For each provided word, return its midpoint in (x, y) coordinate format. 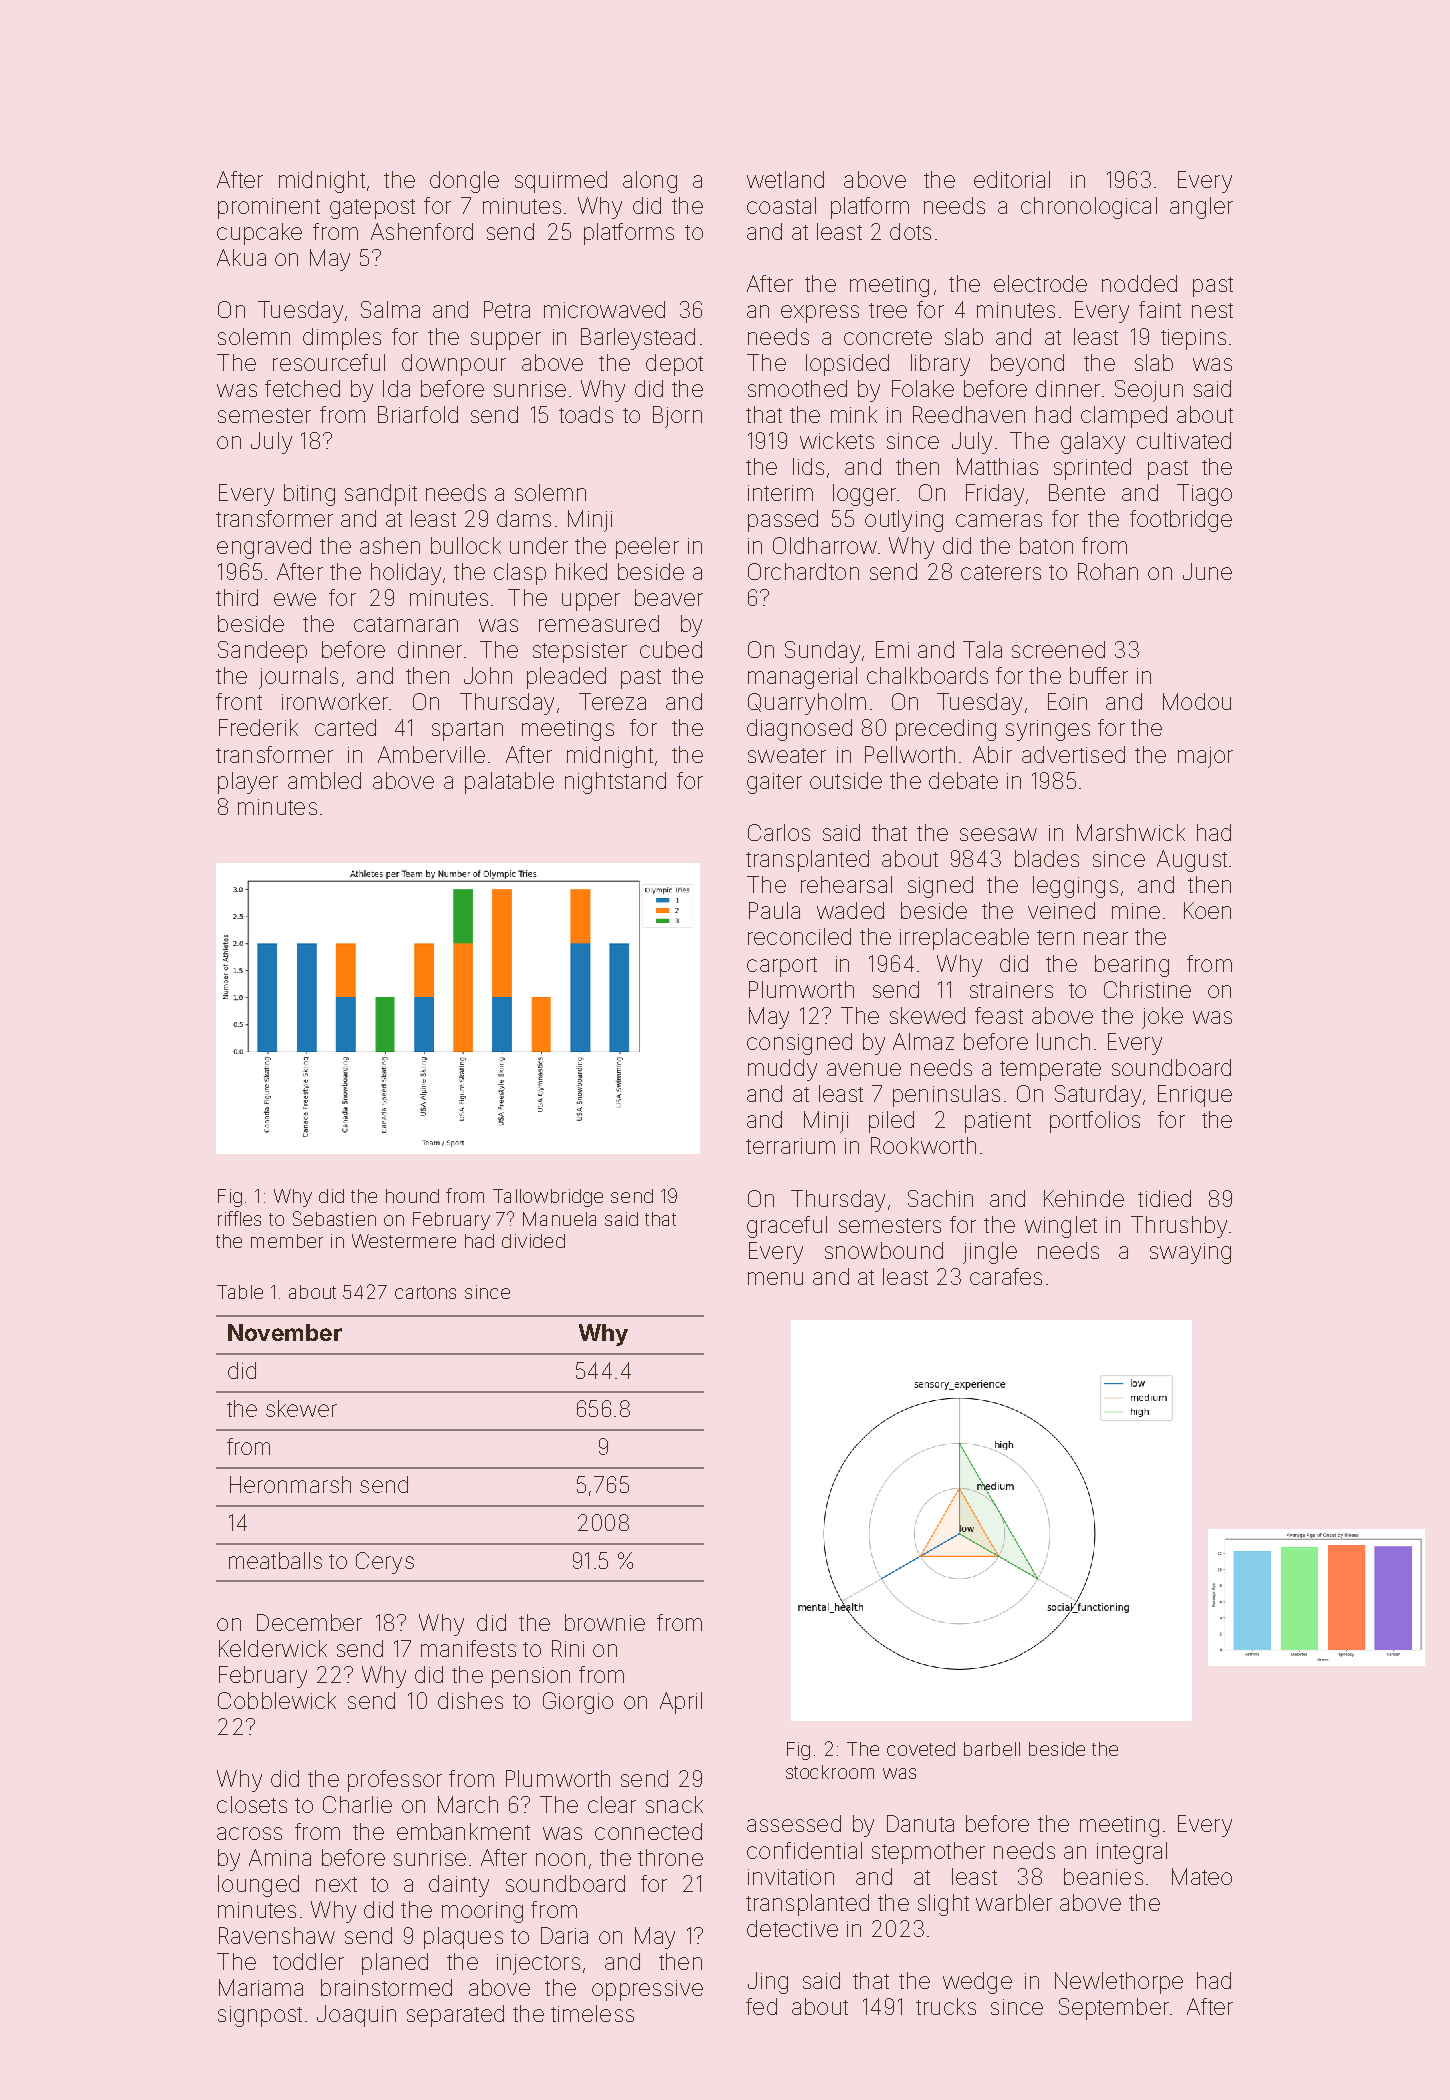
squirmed (561, 182)
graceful (787, 1227)
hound (412, 1196)
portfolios (1095, 1122)
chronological (1089, 208)
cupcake (259, 234)
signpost (260, 2016)
